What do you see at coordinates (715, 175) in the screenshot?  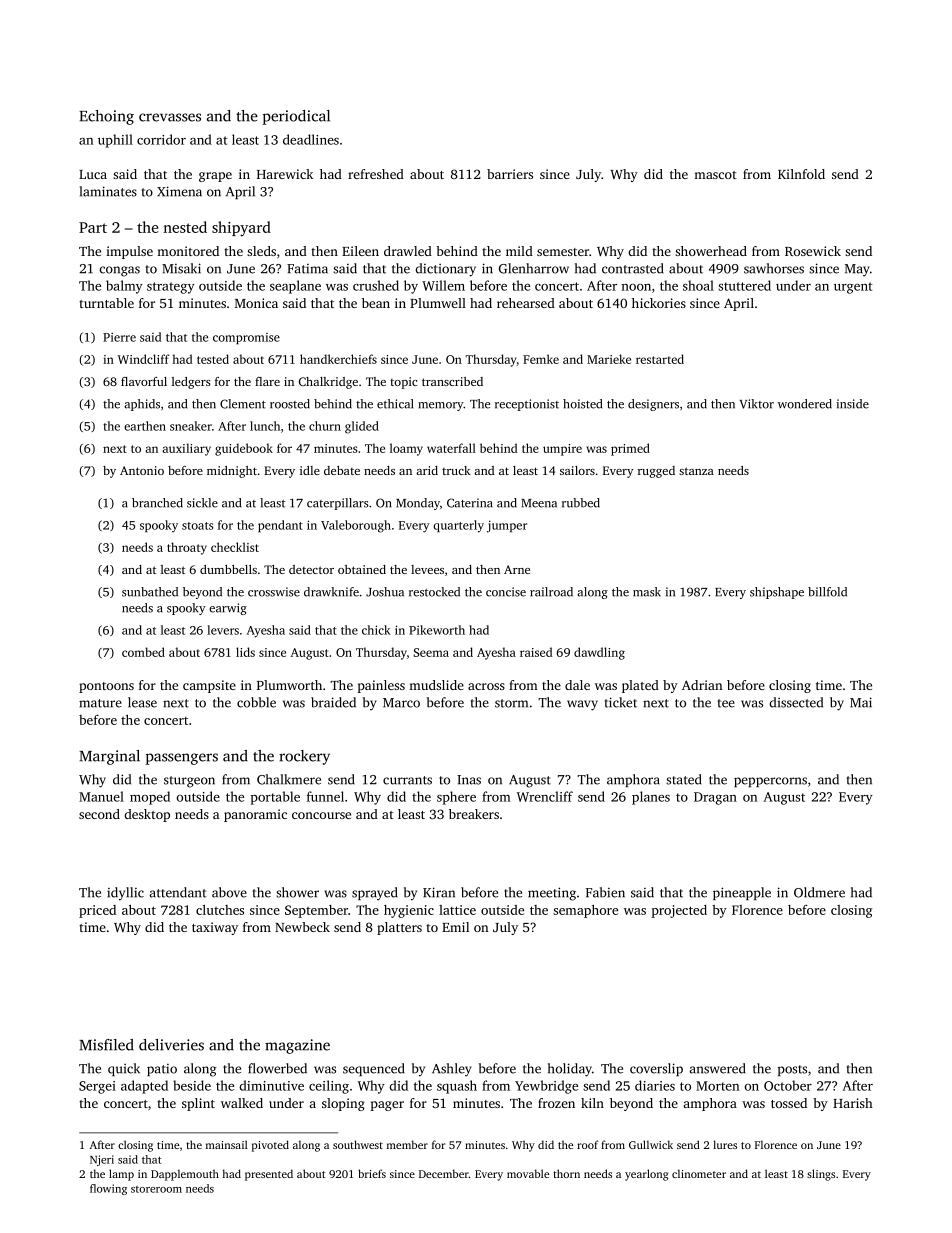 I see `mascot` at bounding box center [715, 175].
